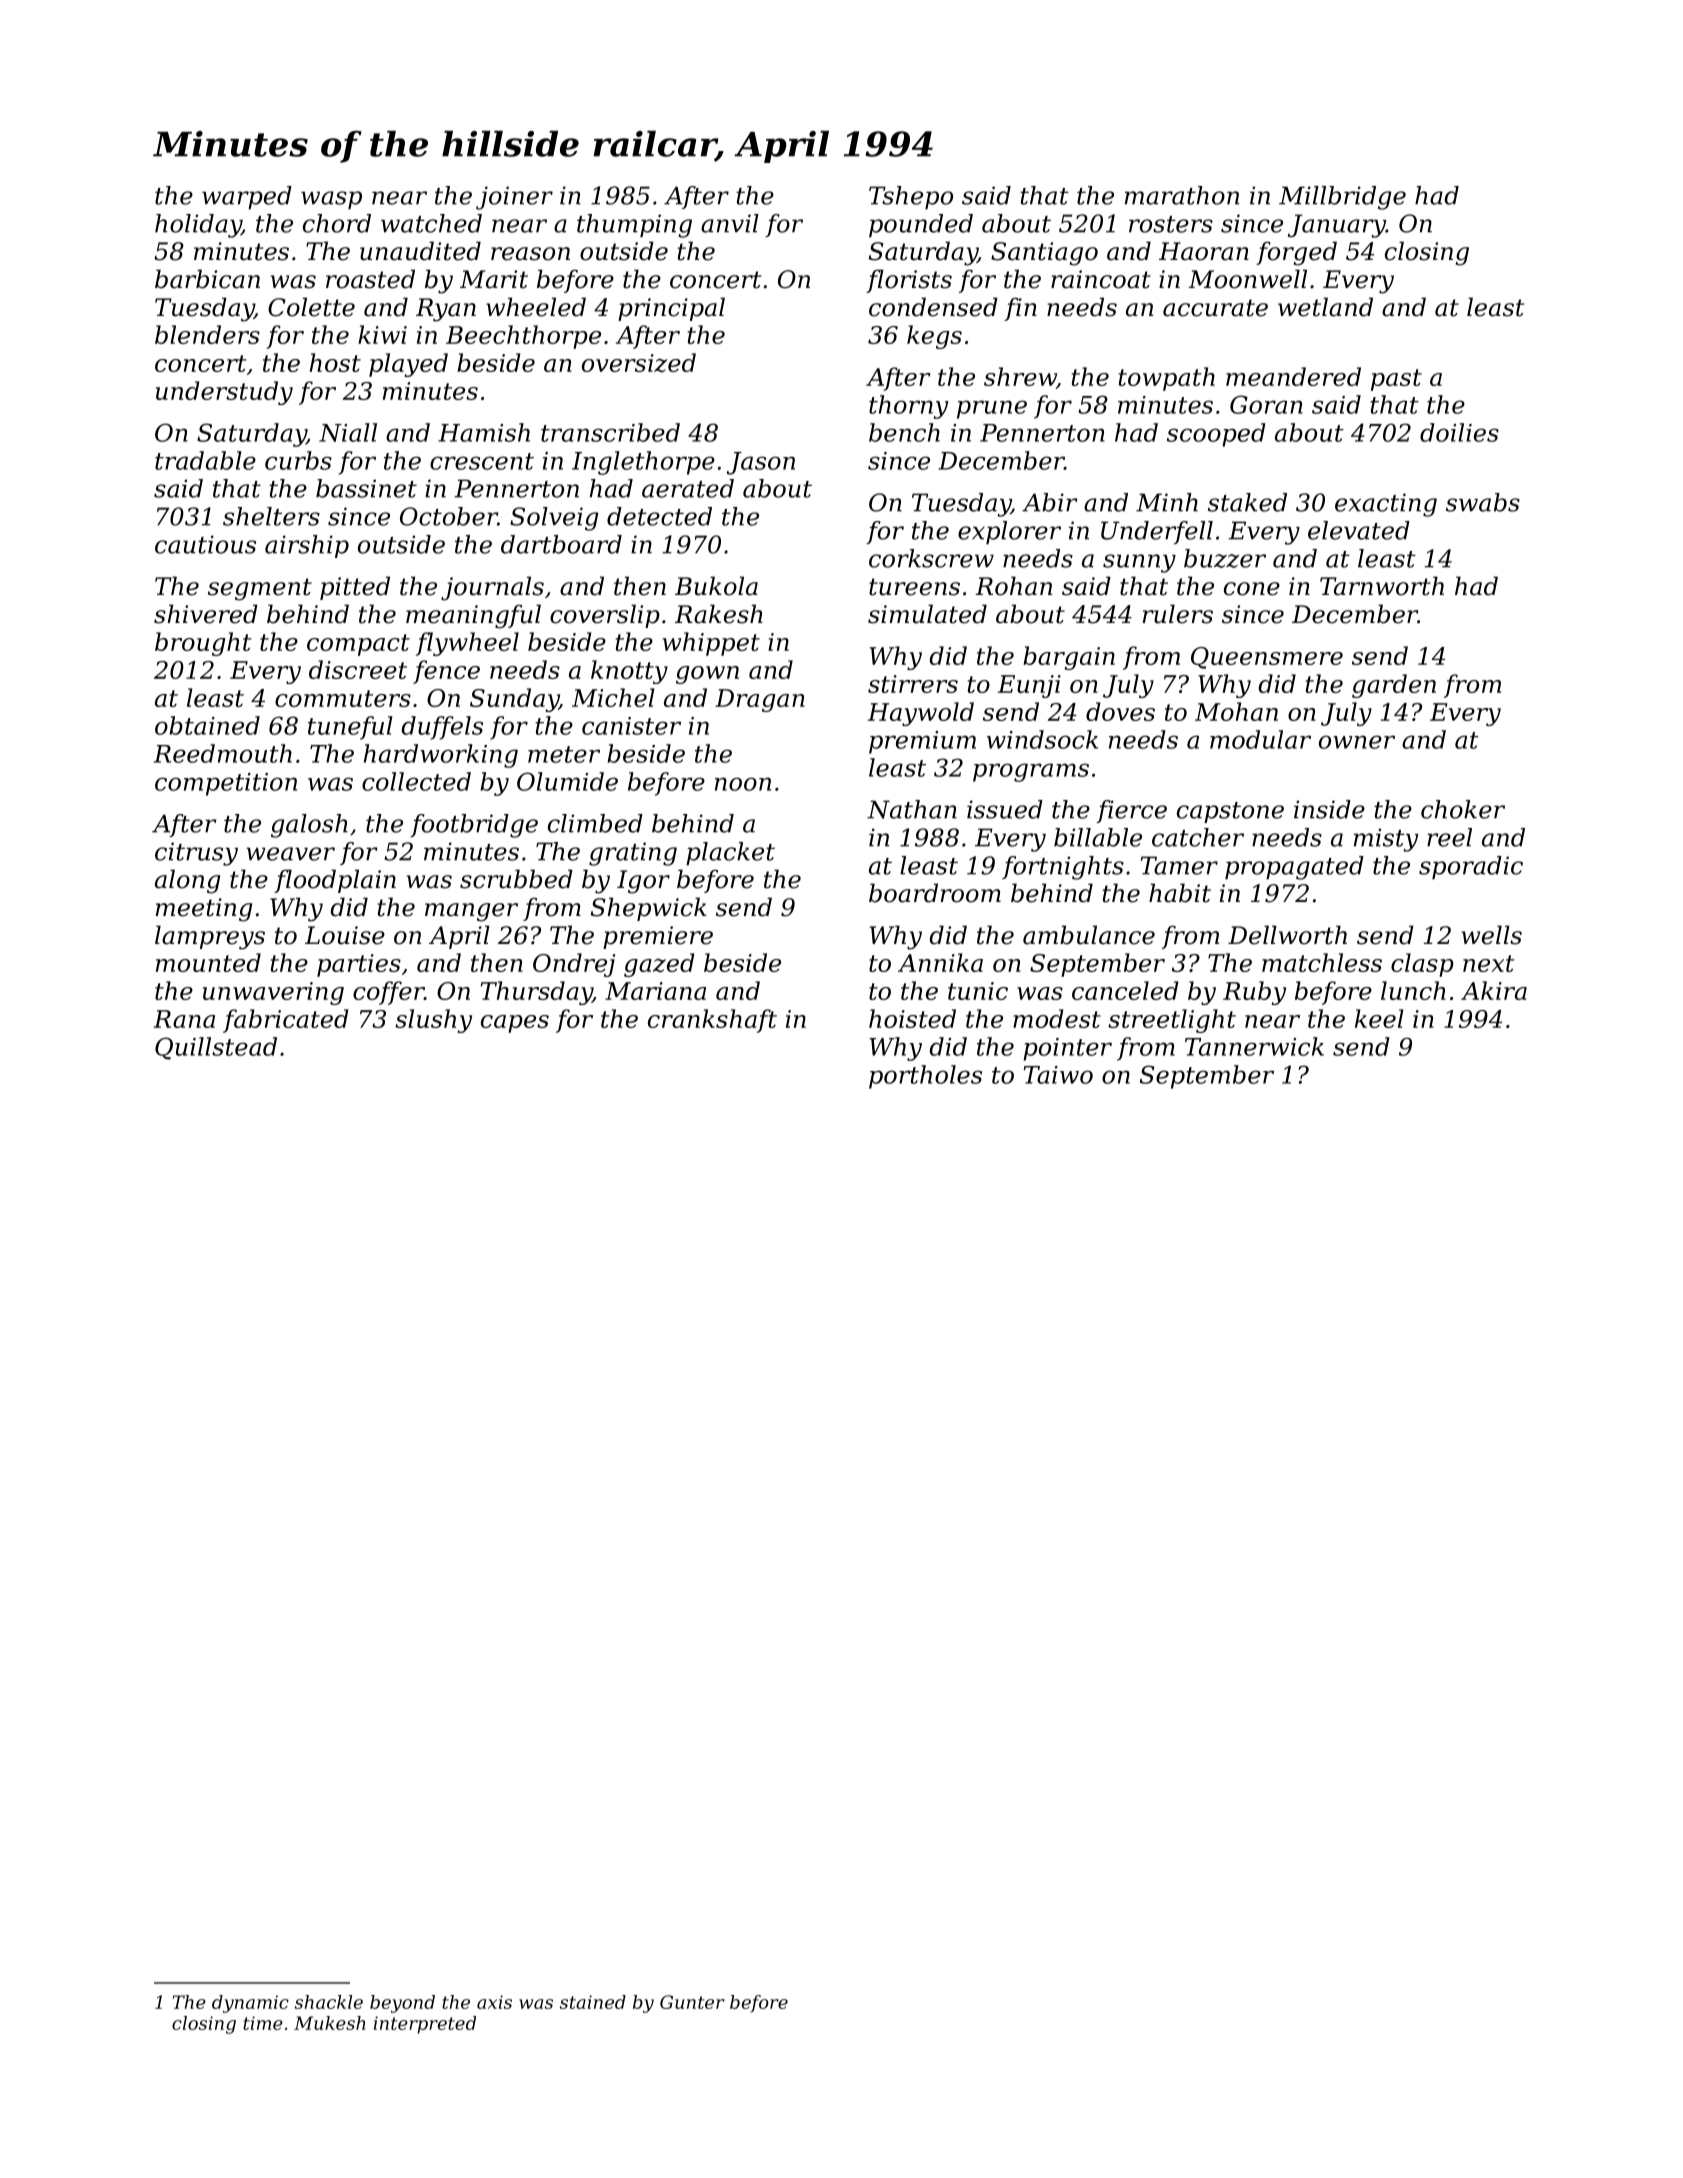  What do you see at coordinates (1042, 739) in the image?
I see `windsock` at bounding box center [1042, 739].
